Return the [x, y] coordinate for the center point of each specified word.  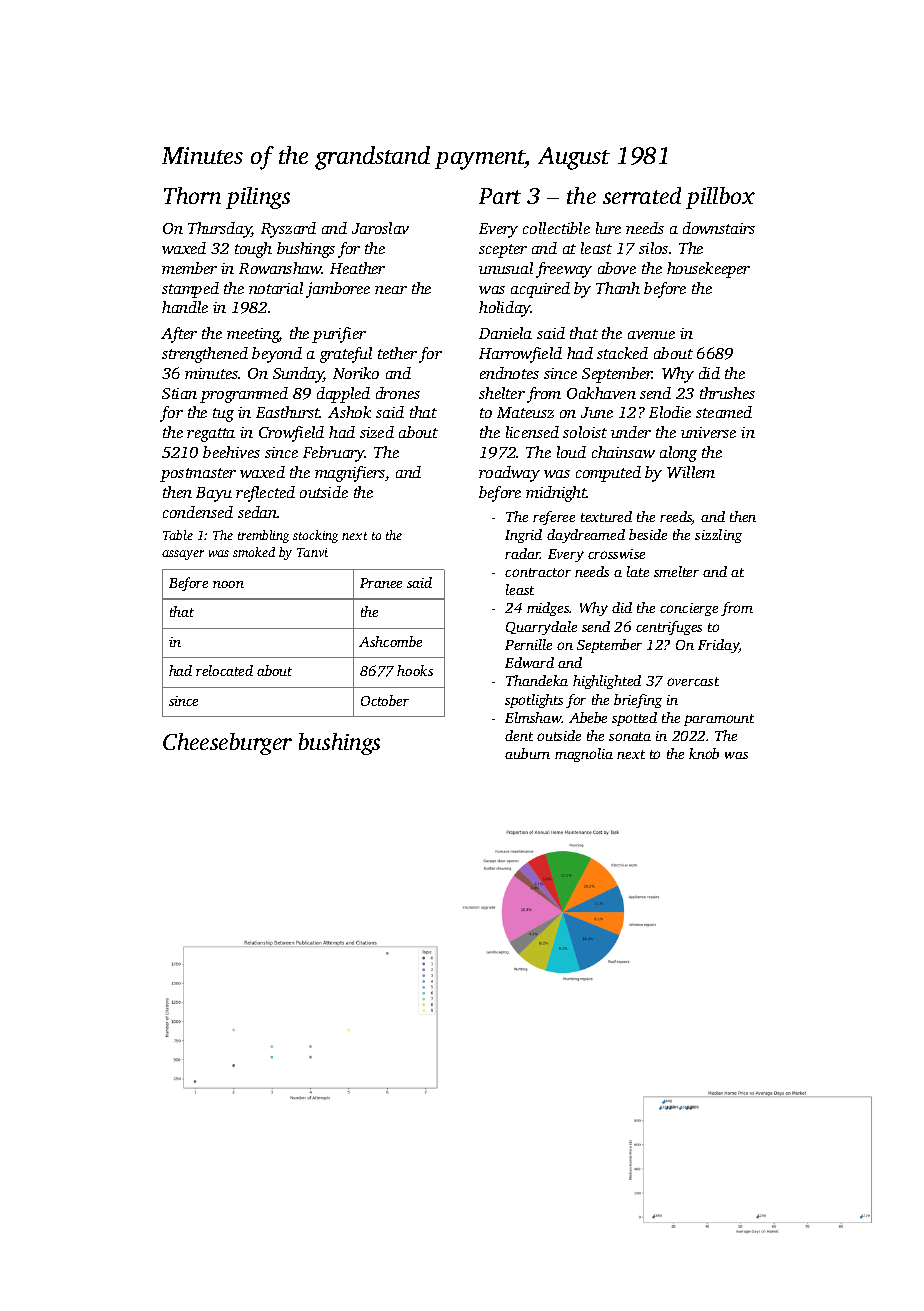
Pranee [381, 583]
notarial [276, 288]
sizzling [718, 536]
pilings [258, 198]
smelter [676, 571]
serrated [642, 195]
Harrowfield [520, 355]
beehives [231, 452]
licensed [532, 432]
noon [228, 584]
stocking [315, 536]
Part [500, 196]
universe [708, 432]
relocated [224, 670]
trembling [263, 536]
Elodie [670, 412]
